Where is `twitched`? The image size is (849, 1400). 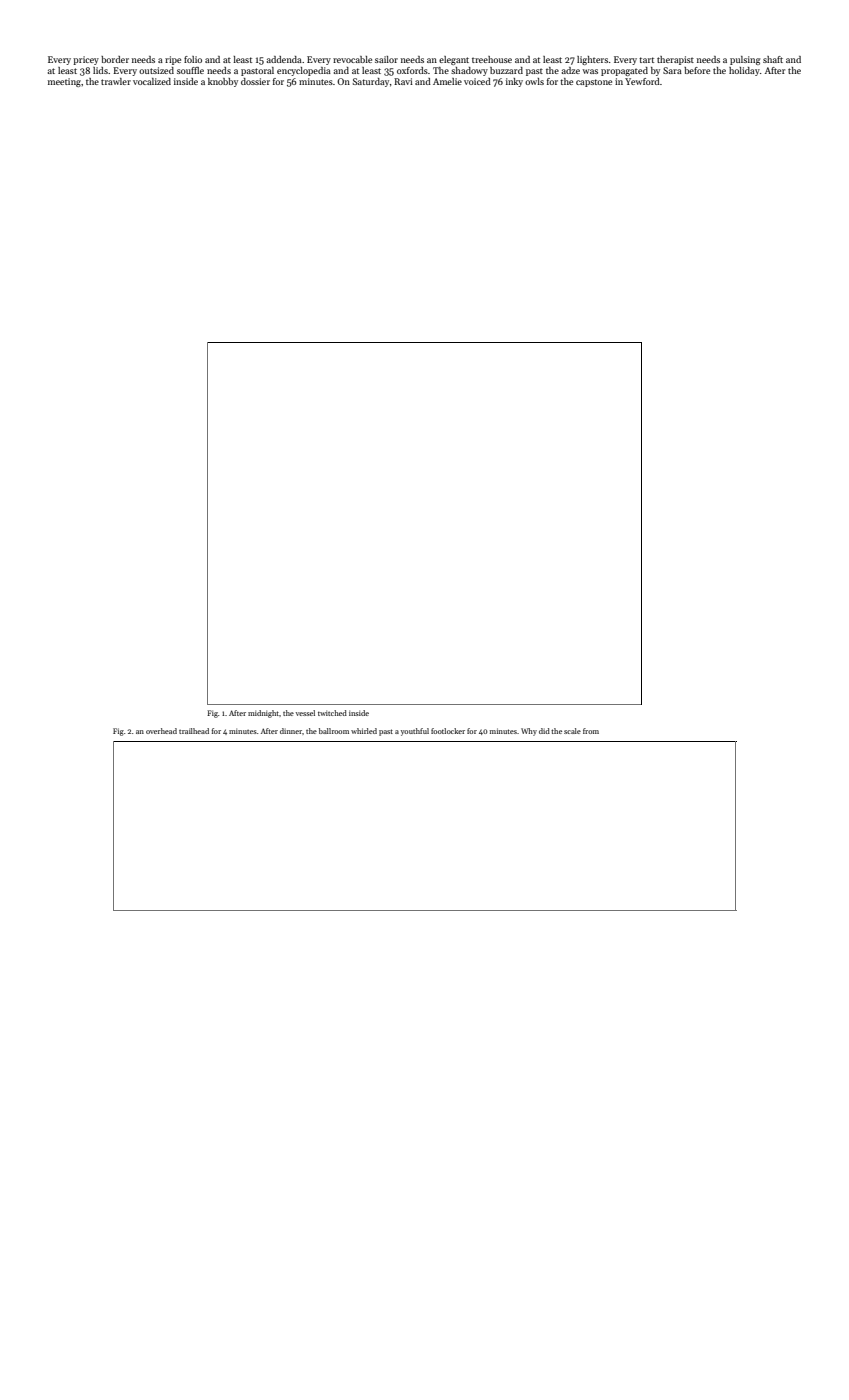
twitched is located at coordinates (332, 713).
